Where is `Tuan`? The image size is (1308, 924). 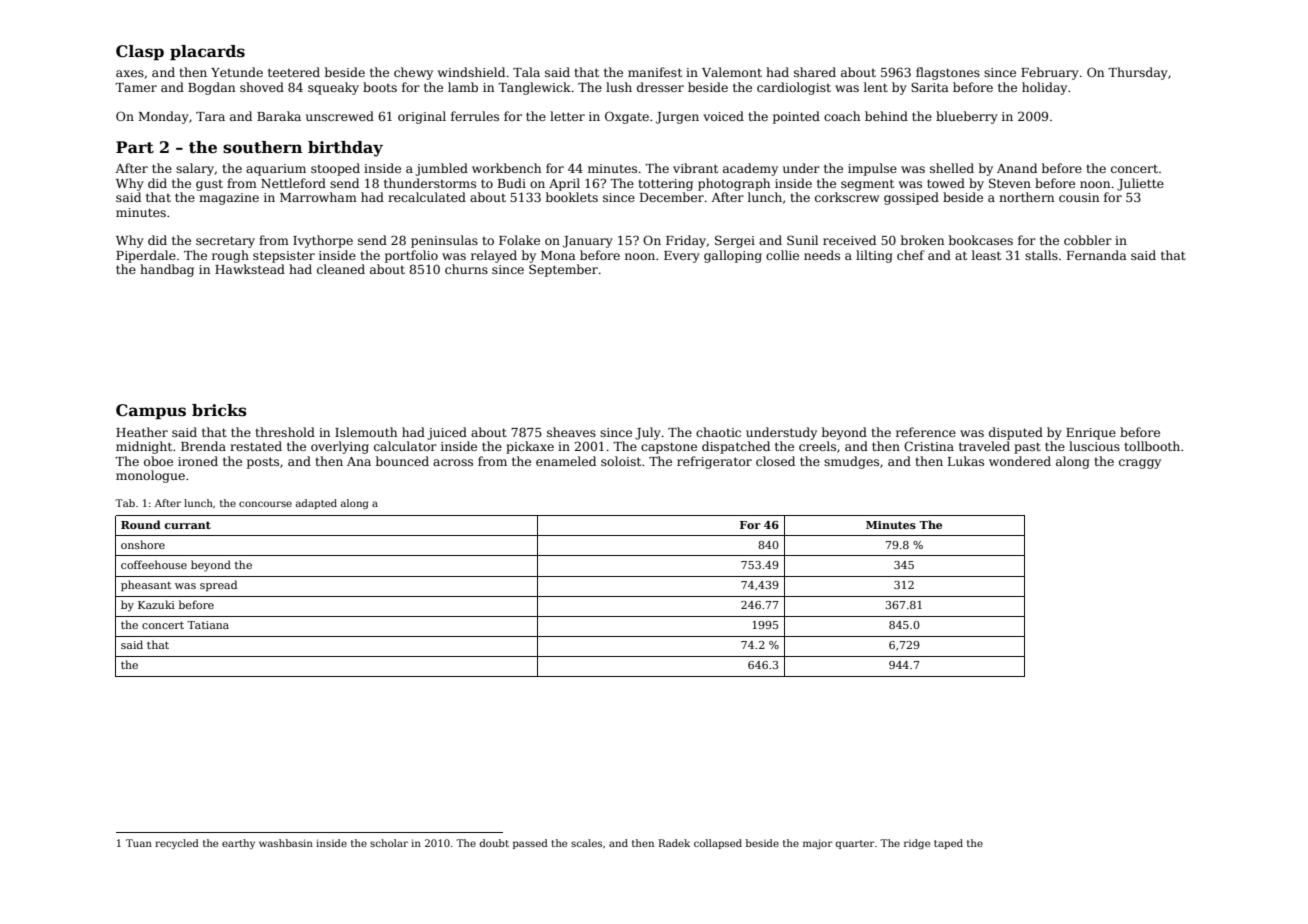 Tuan is located at coordinates (139, 843).
